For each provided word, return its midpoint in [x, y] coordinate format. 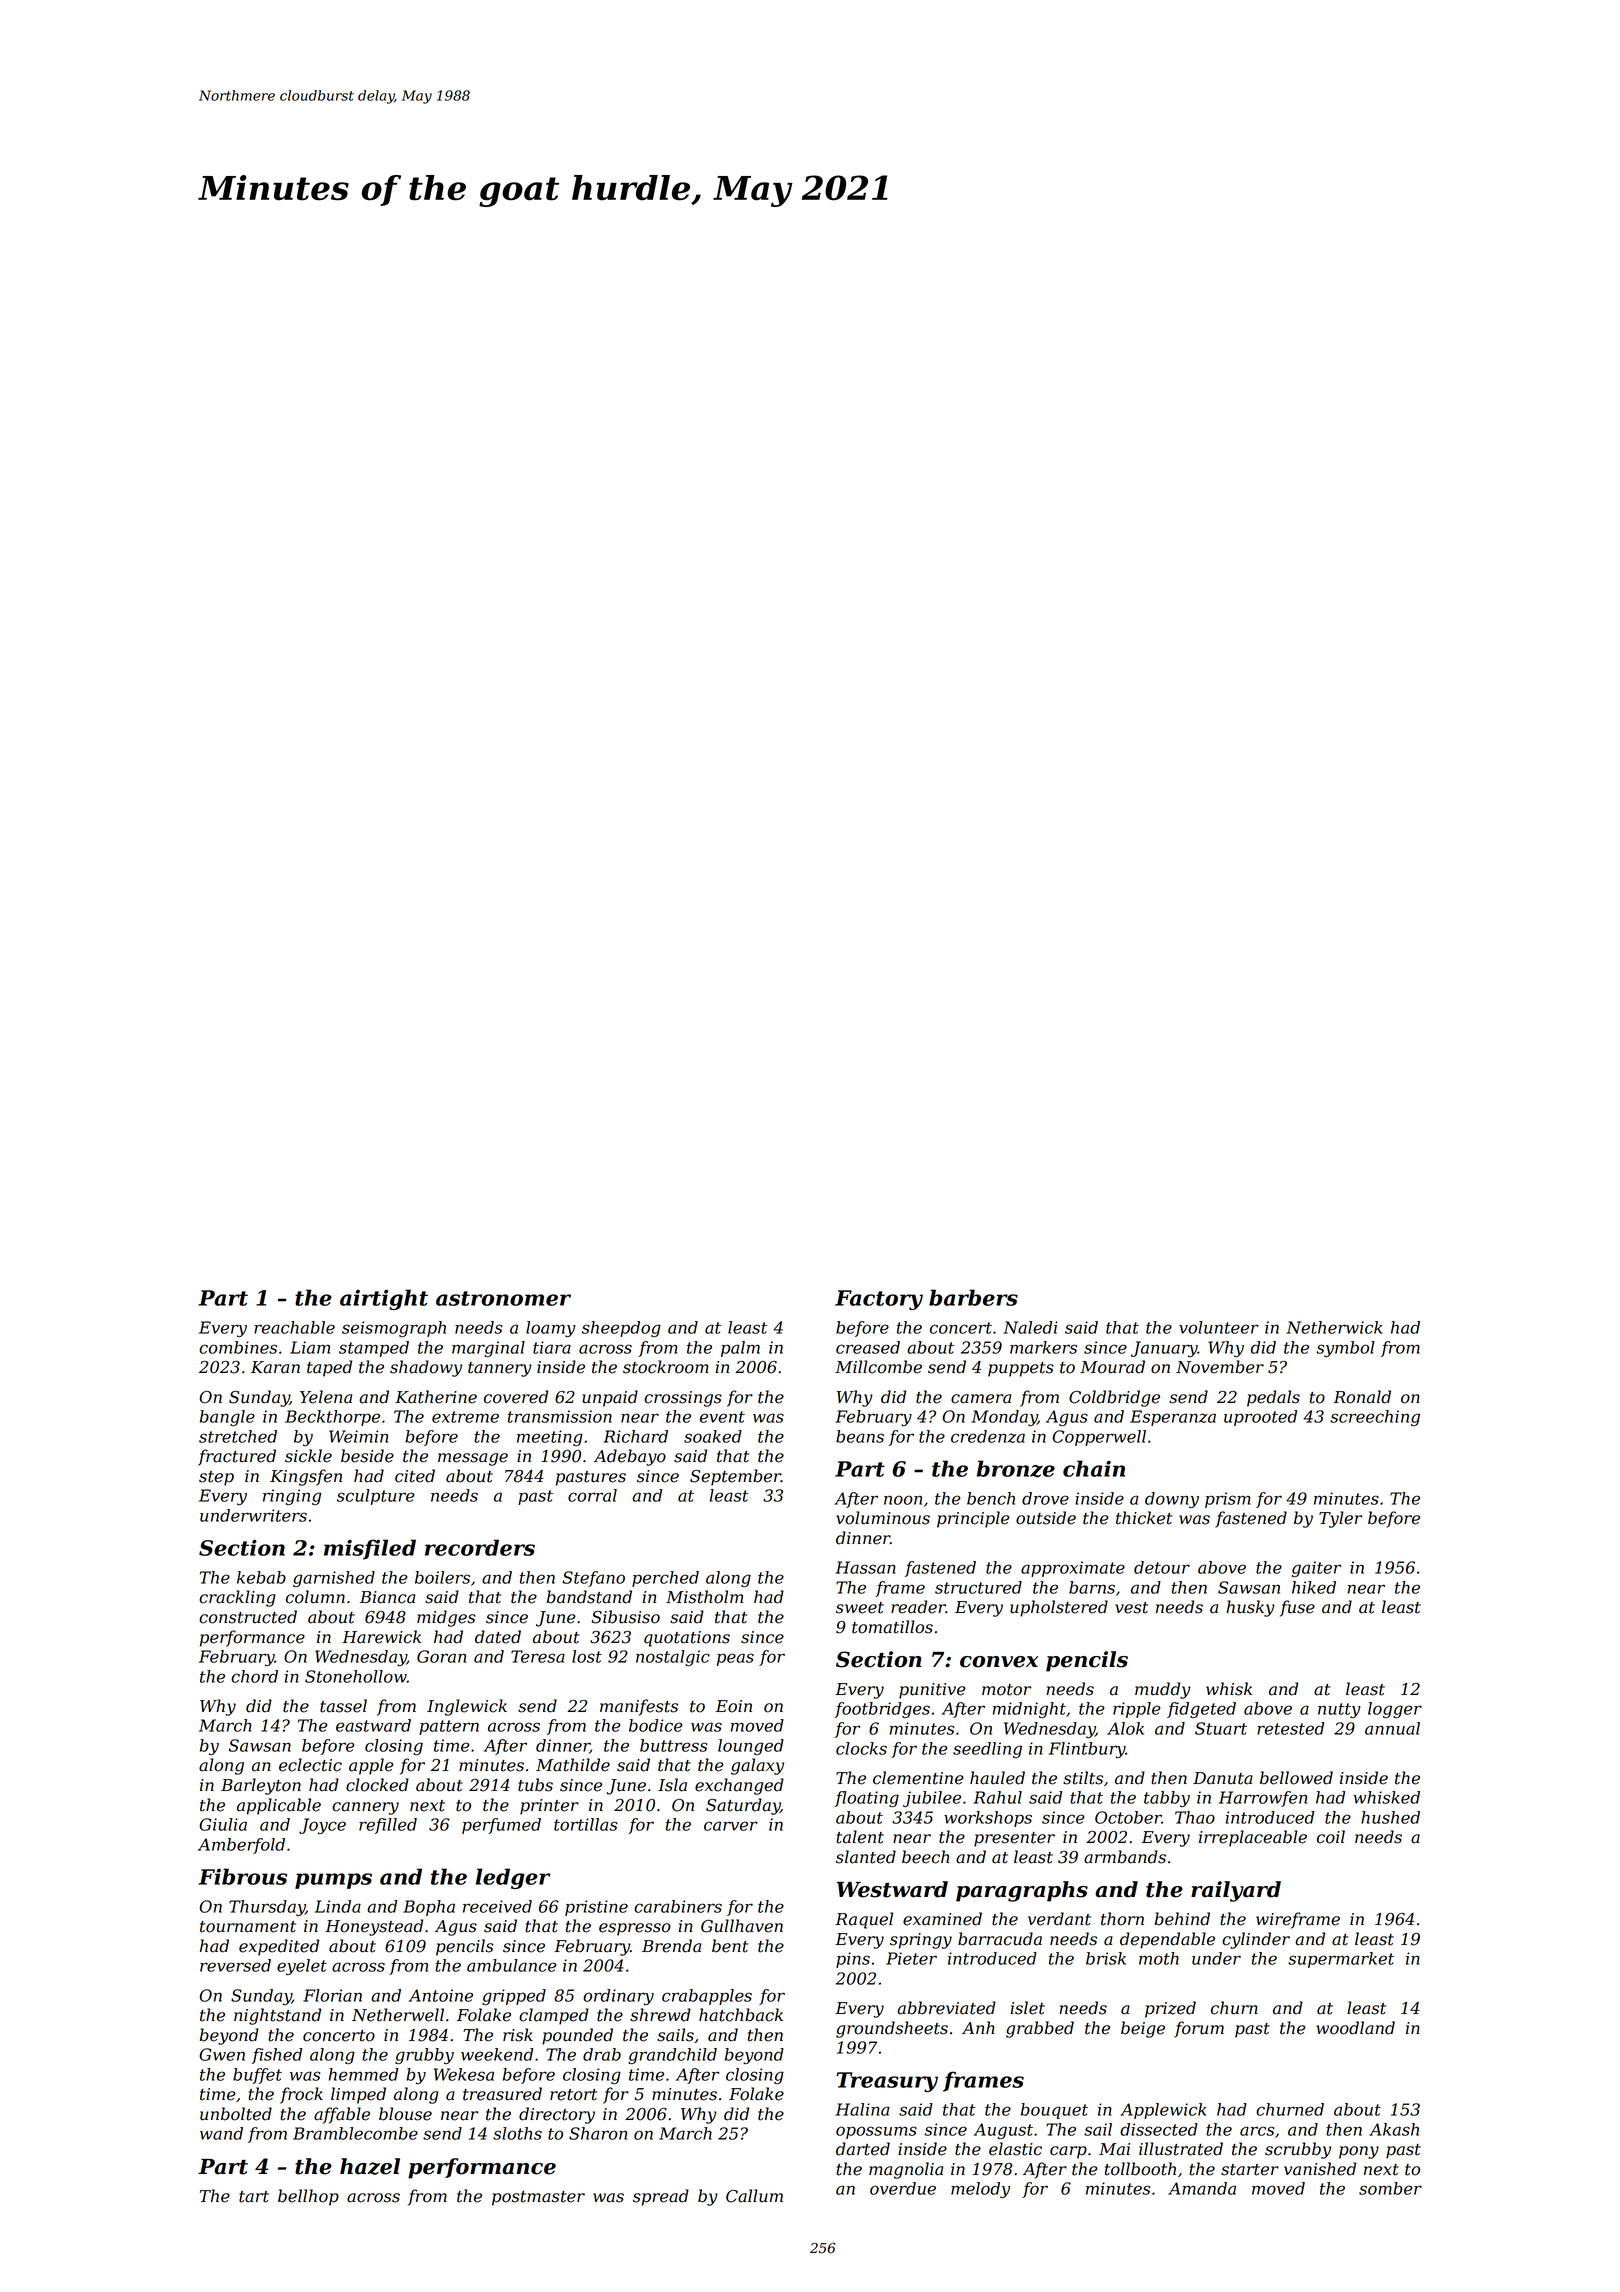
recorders [480, 1547]
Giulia [223, 1824]
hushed [1390, 1817]
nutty [1339, 1710]
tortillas [585, 1824]
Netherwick [1334, 1327]
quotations [687, 1639]
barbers [973, 1297]
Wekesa [464, 2074]
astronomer [503, 1298]
